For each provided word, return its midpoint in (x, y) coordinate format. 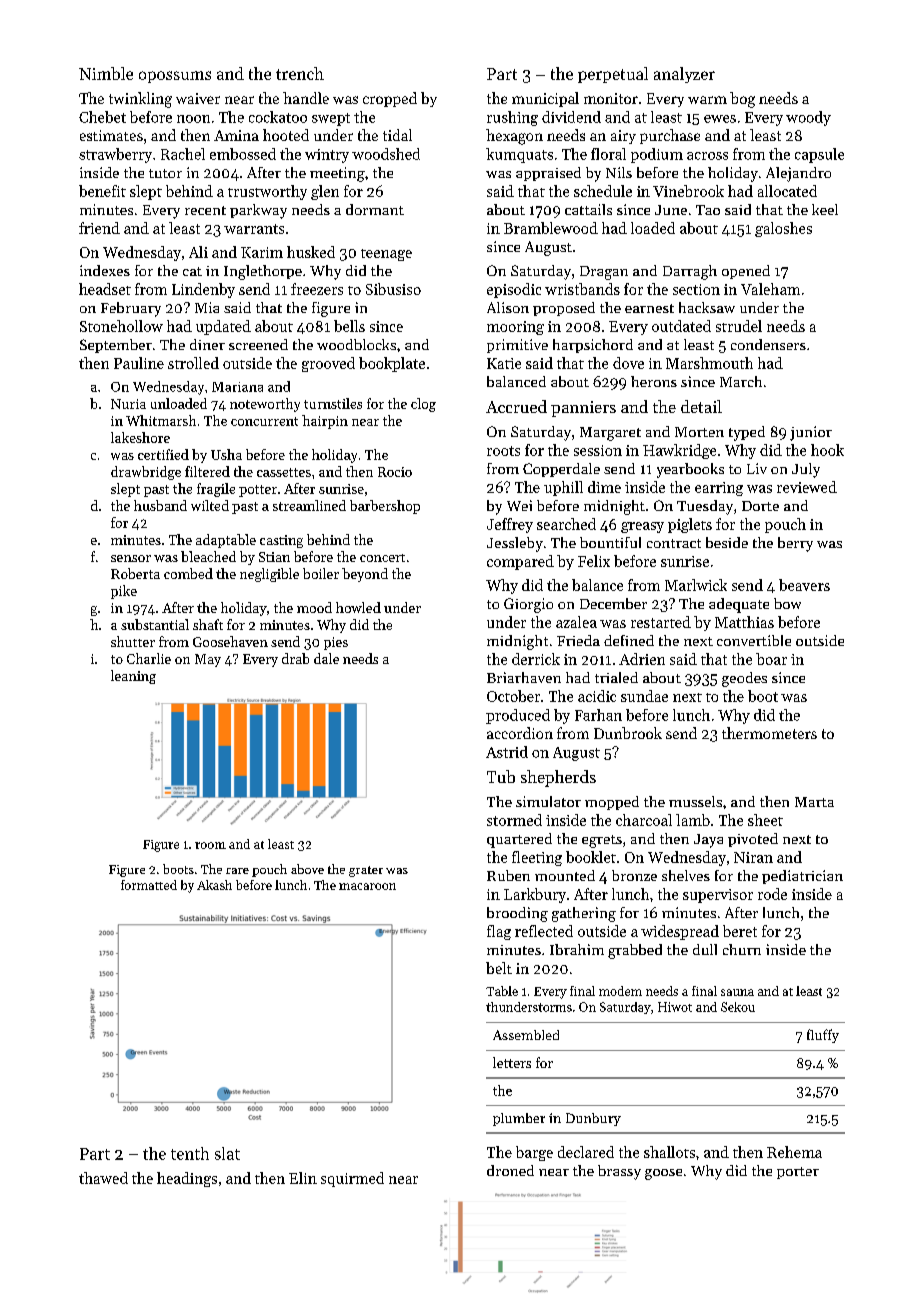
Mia (207, 307)
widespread (680, 932)
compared (520, 562)
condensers (768, 344)
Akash (214, 885)
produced (518, 716)
